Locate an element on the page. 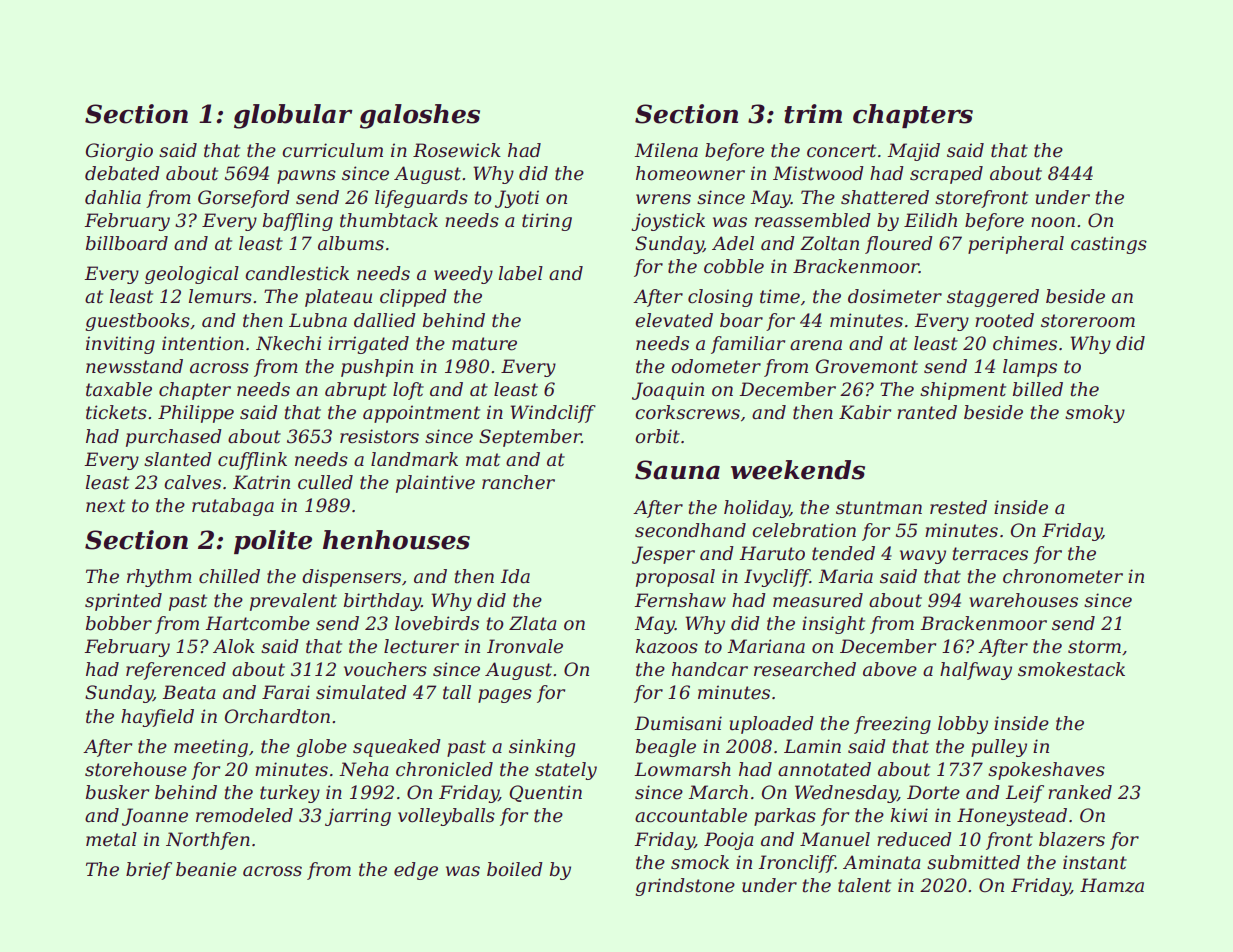 The height and width of the image is (952, 1233). noon is located at coordinates (1053, 222).
